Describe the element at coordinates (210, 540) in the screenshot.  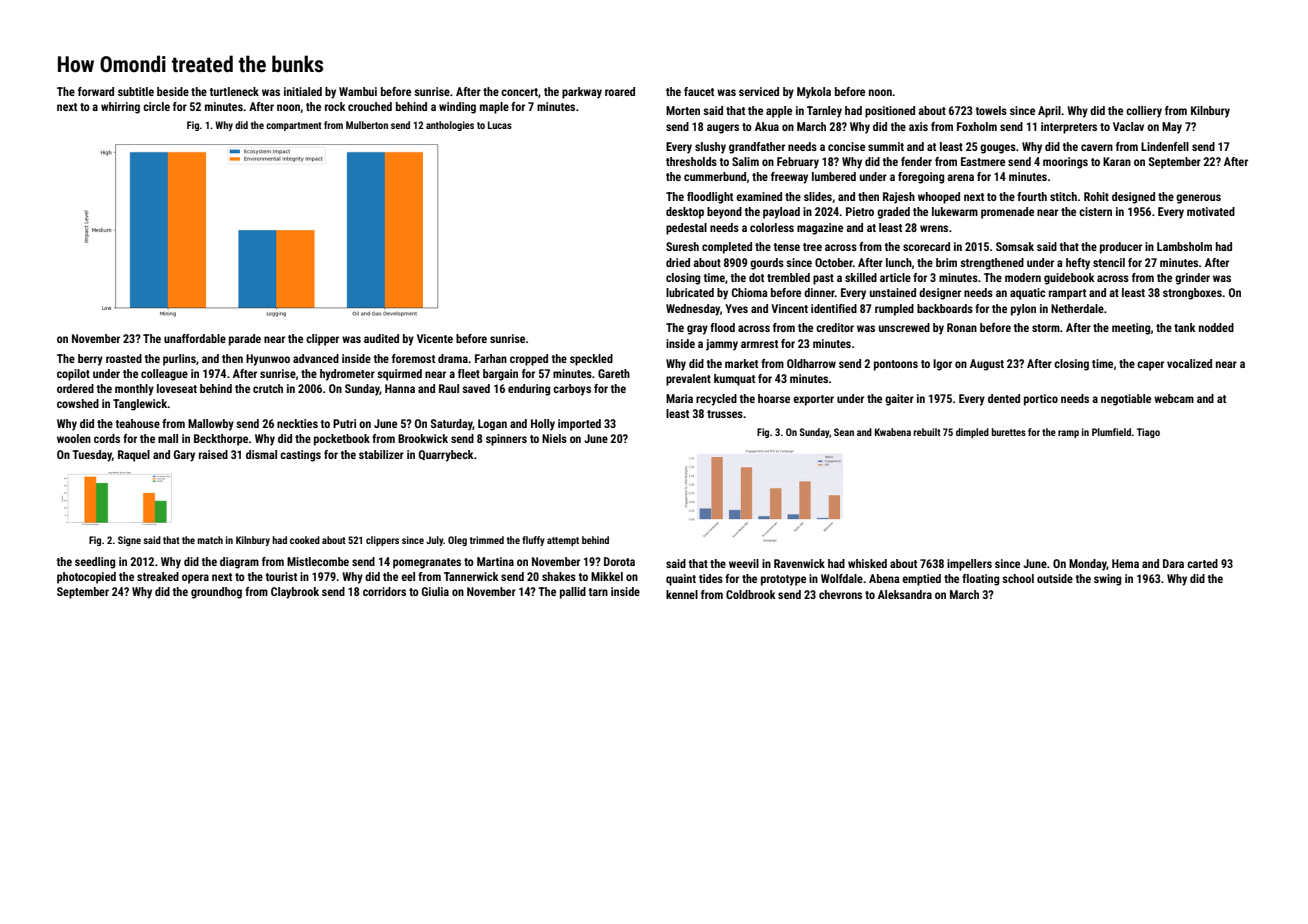
I see `match` at that location.
